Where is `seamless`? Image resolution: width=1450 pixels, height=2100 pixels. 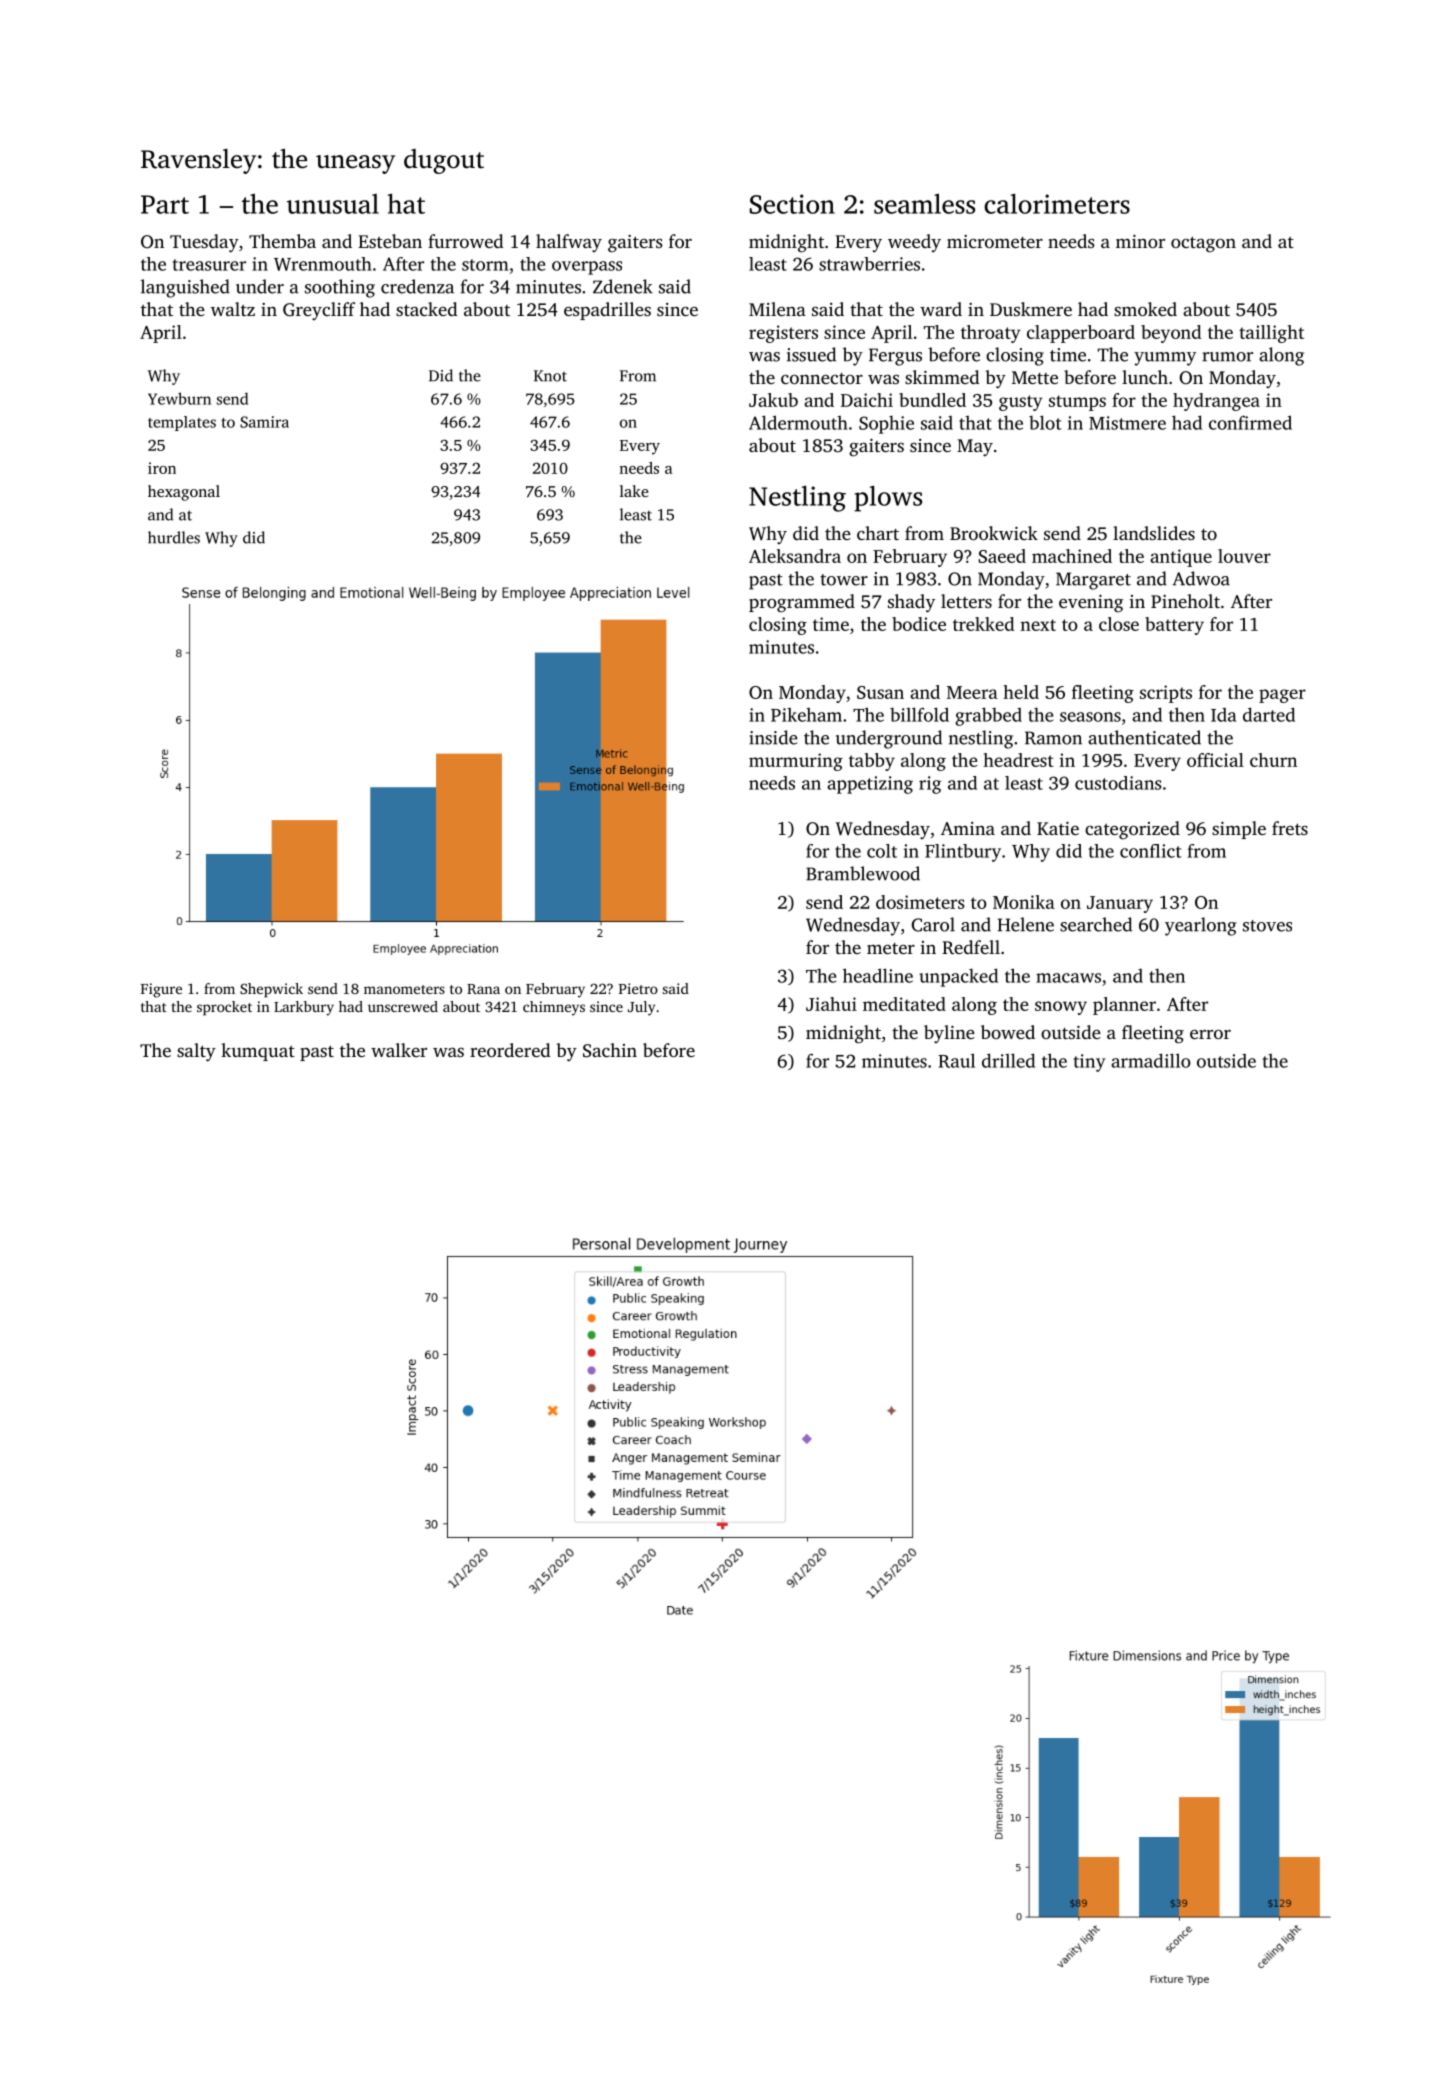 seamless is located at coordinates (924, 204).
